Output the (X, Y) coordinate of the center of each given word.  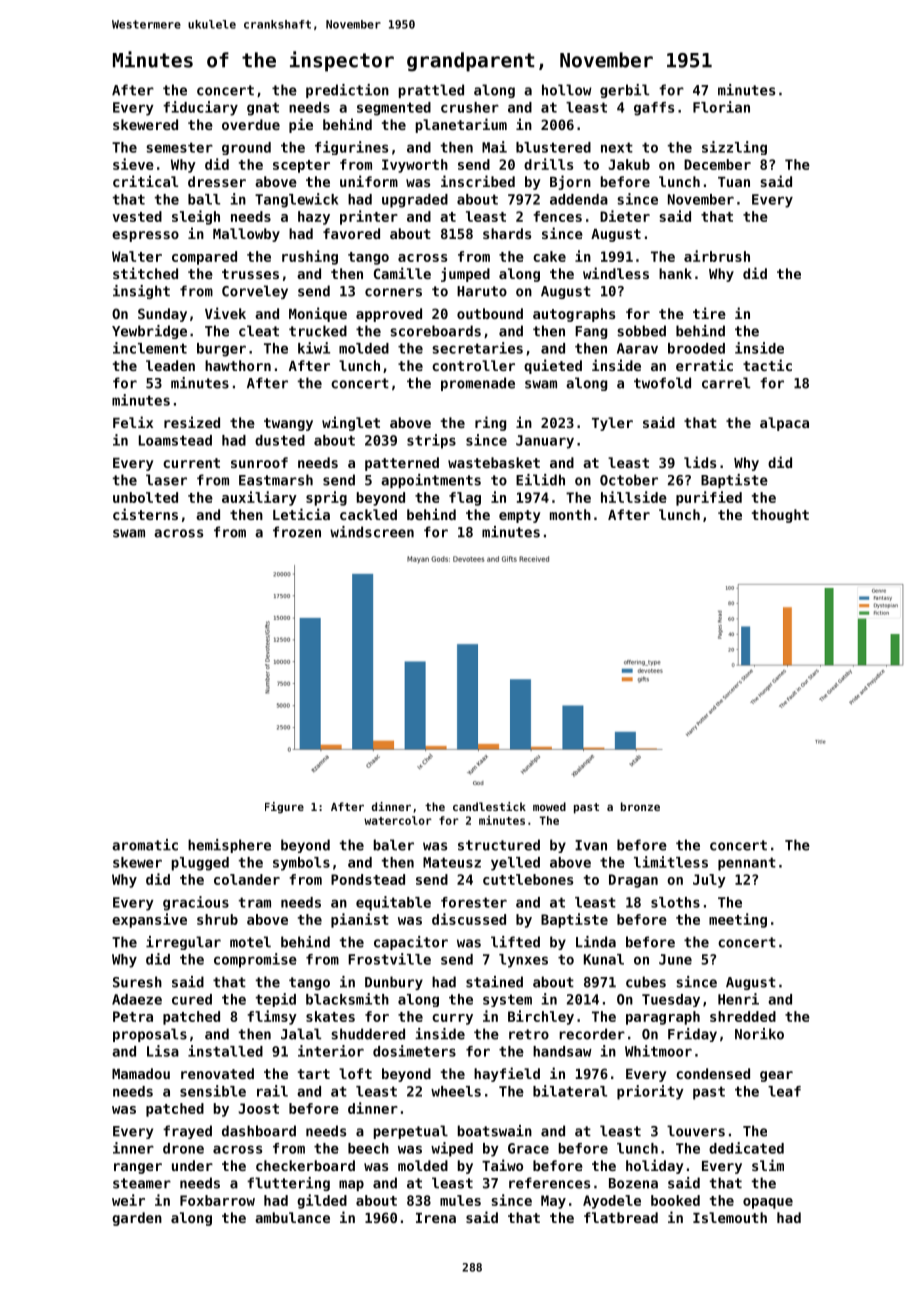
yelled (515, 864)
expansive (149, 920)
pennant (747, 864)
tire (709, 313)
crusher (470, 107)
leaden (170, 365)
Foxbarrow (217, 1200)
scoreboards (435, 331)
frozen (297, 532)
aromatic (145, 845)
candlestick (489, 806)
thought (780, 516)
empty (520, 516)
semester (180, 147)
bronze (640, 806)
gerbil (624, 91)
